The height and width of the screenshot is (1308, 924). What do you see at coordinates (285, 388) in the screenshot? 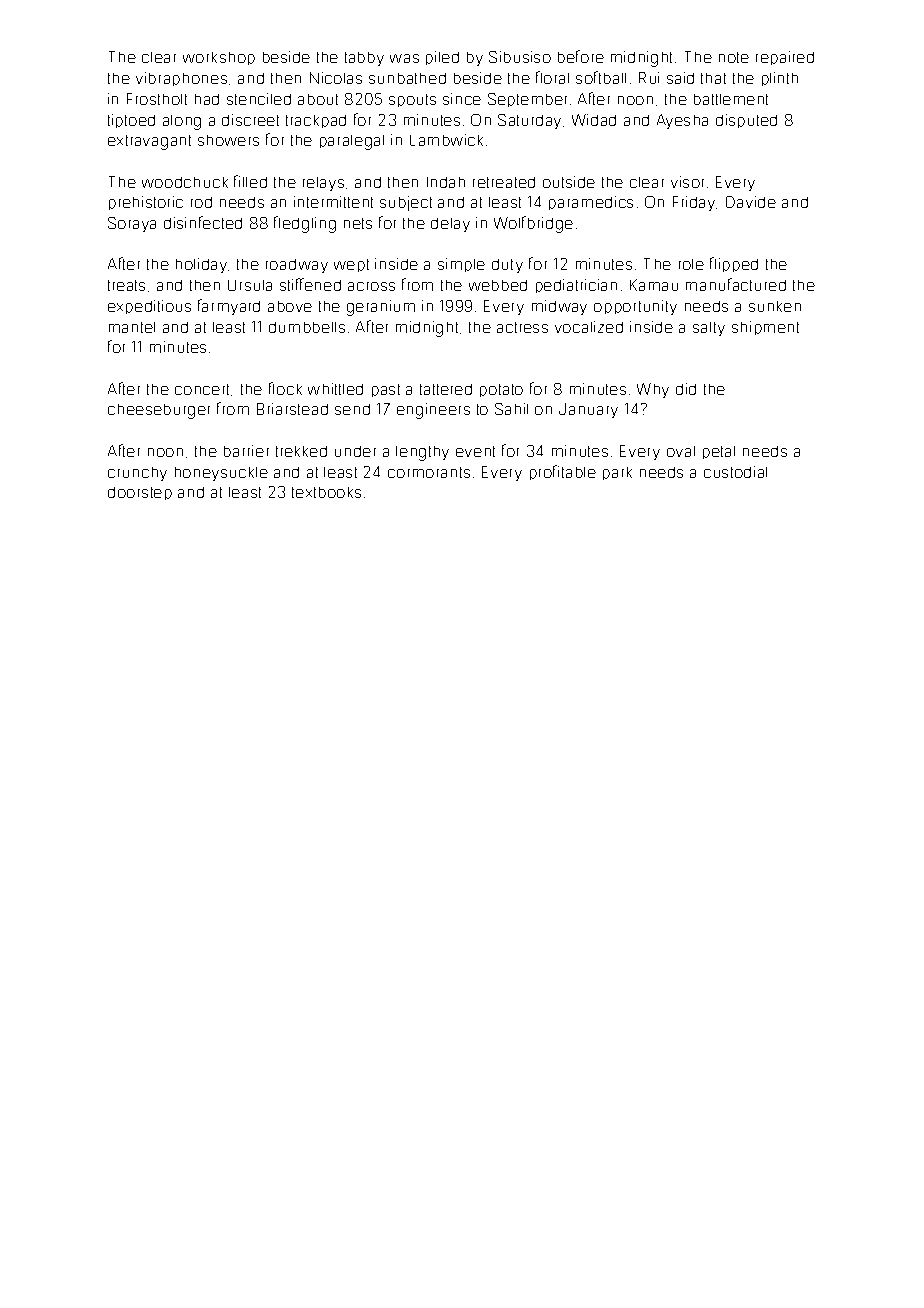
I see `flock` at bounding box center [285, 388].
